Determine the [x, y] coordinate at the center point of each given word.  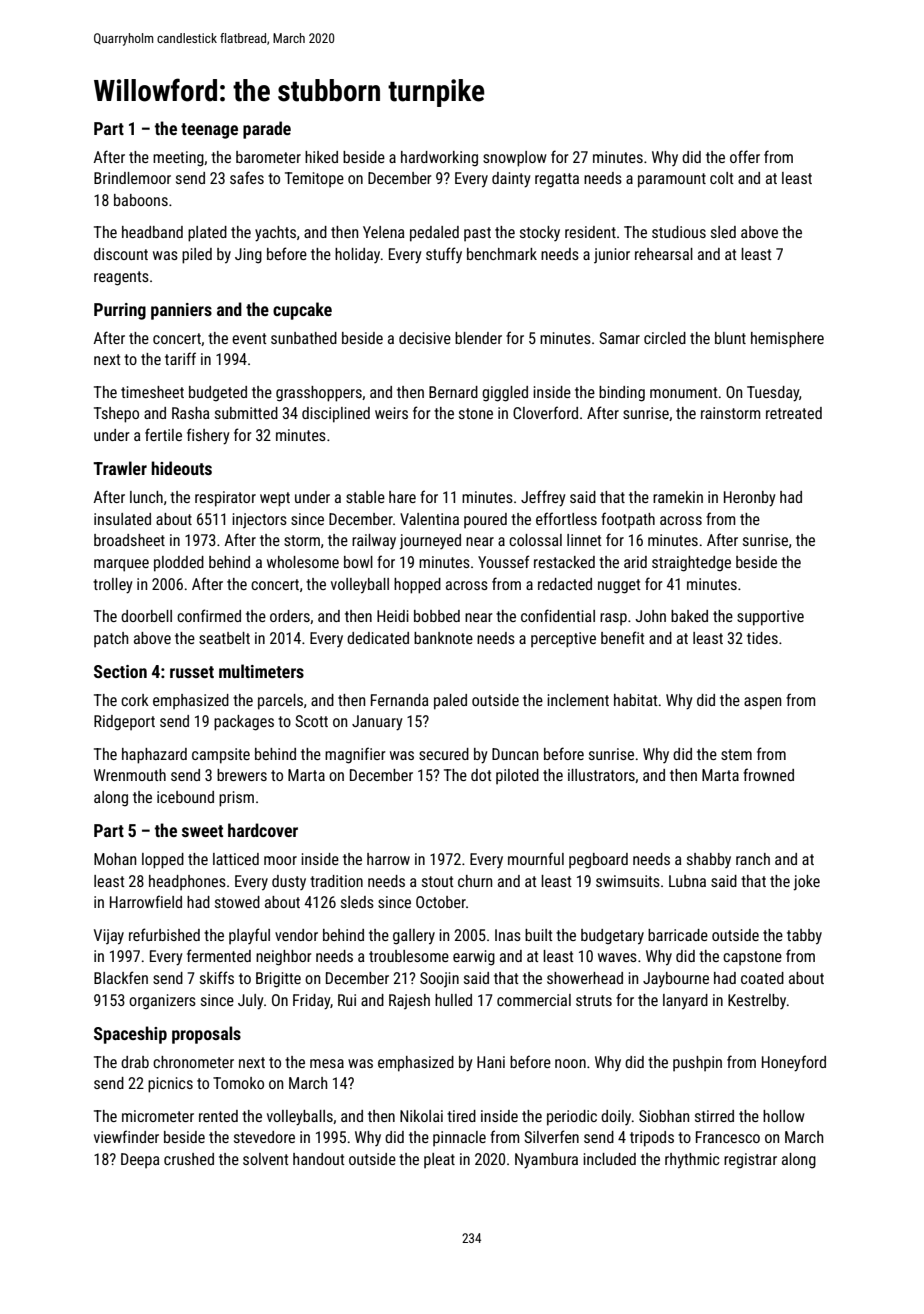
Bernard [453, 392]
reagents [121, 278]
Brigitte [278, 980]
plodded [179, 564]
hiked [321, 157]
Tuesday [773, 394]
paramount [672, 180]
